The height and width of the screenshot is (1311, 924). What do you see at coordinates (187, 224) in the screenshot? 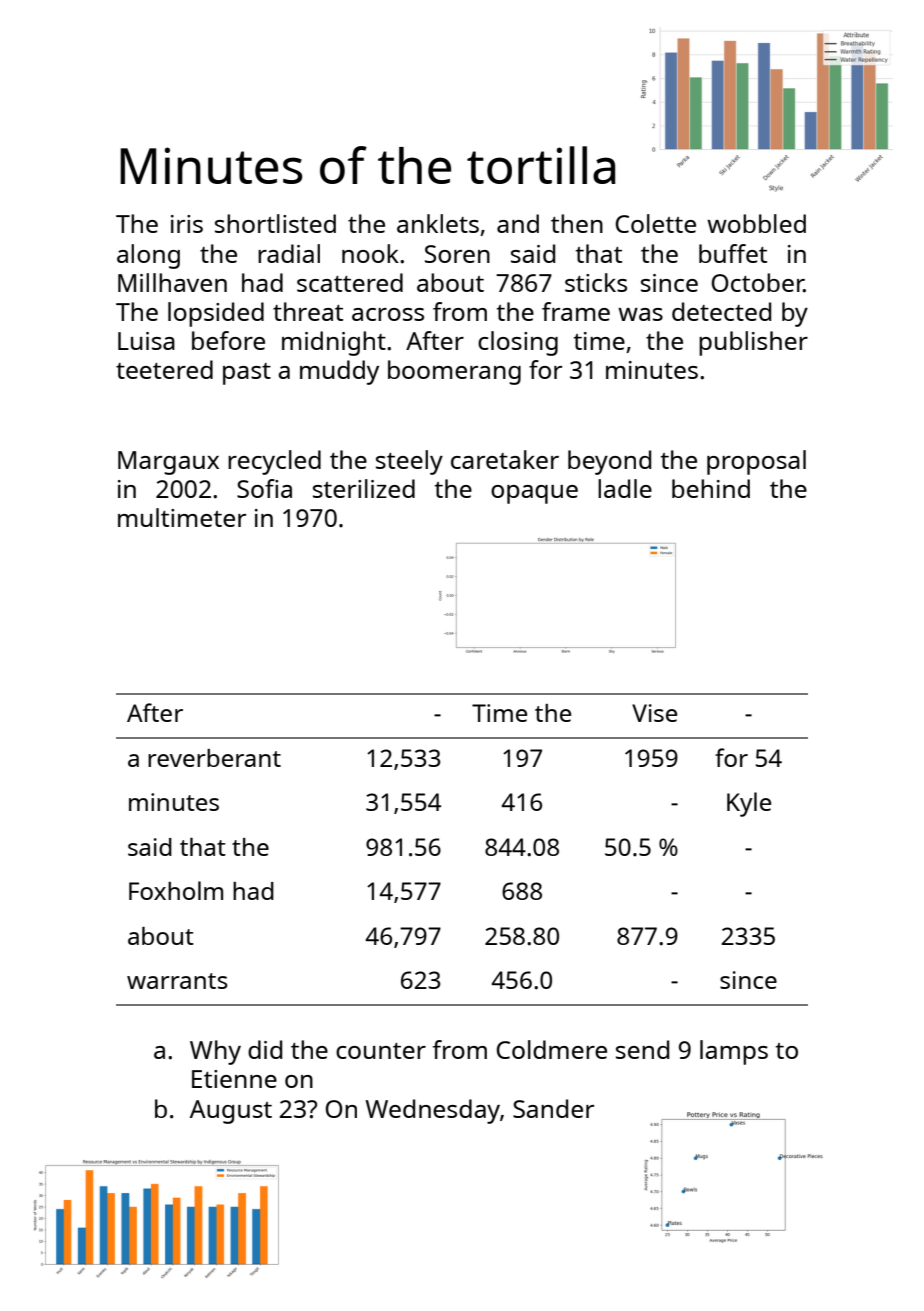
I see `iris` at bounding box center [187, 224].
